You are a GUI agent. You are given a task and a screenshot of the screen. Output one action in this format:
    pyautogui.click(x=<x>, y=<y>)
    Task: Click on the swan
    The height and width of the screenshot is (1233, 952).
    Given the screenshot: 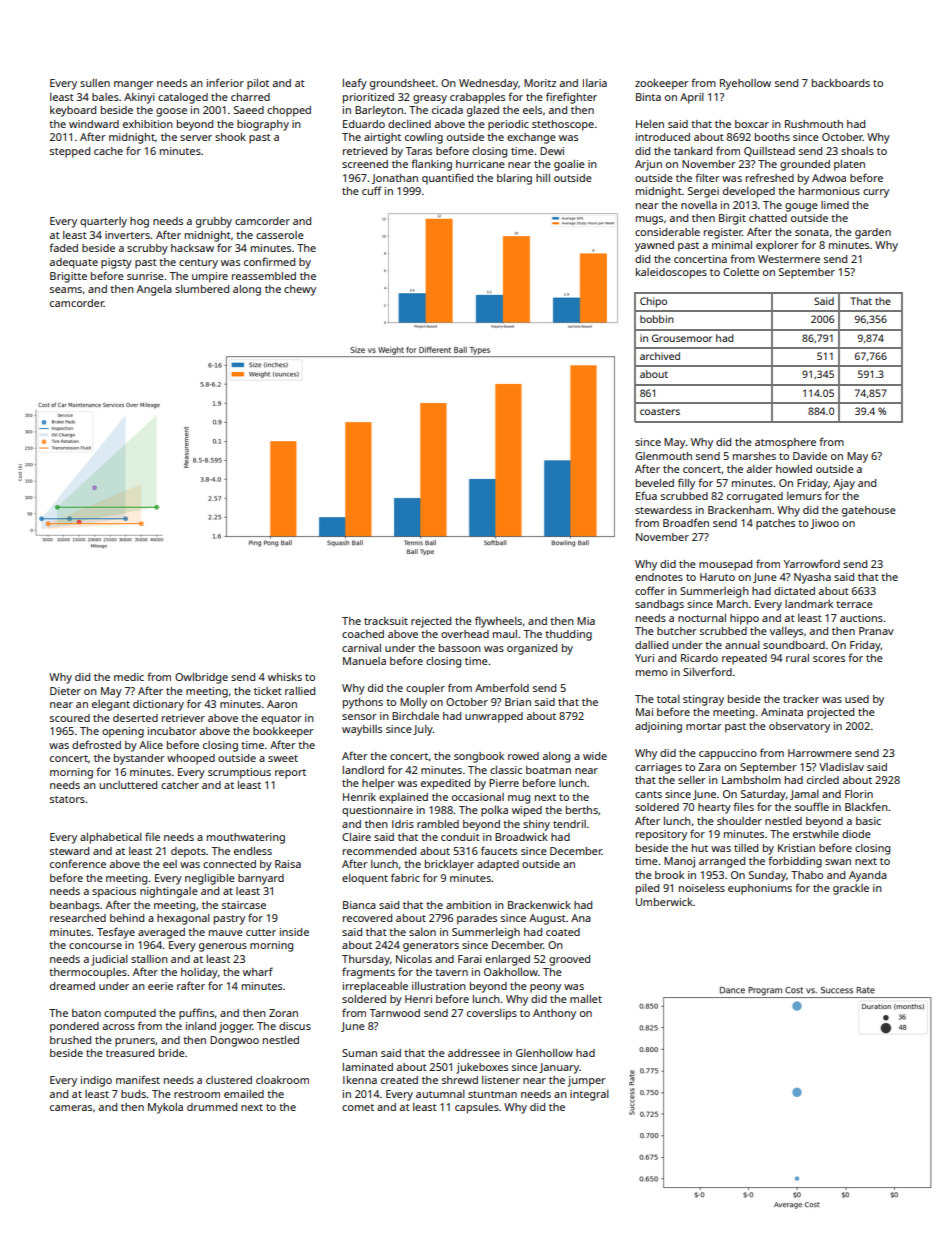 What is the action you would take?
    pyautogui.click(x=838, y=862)
